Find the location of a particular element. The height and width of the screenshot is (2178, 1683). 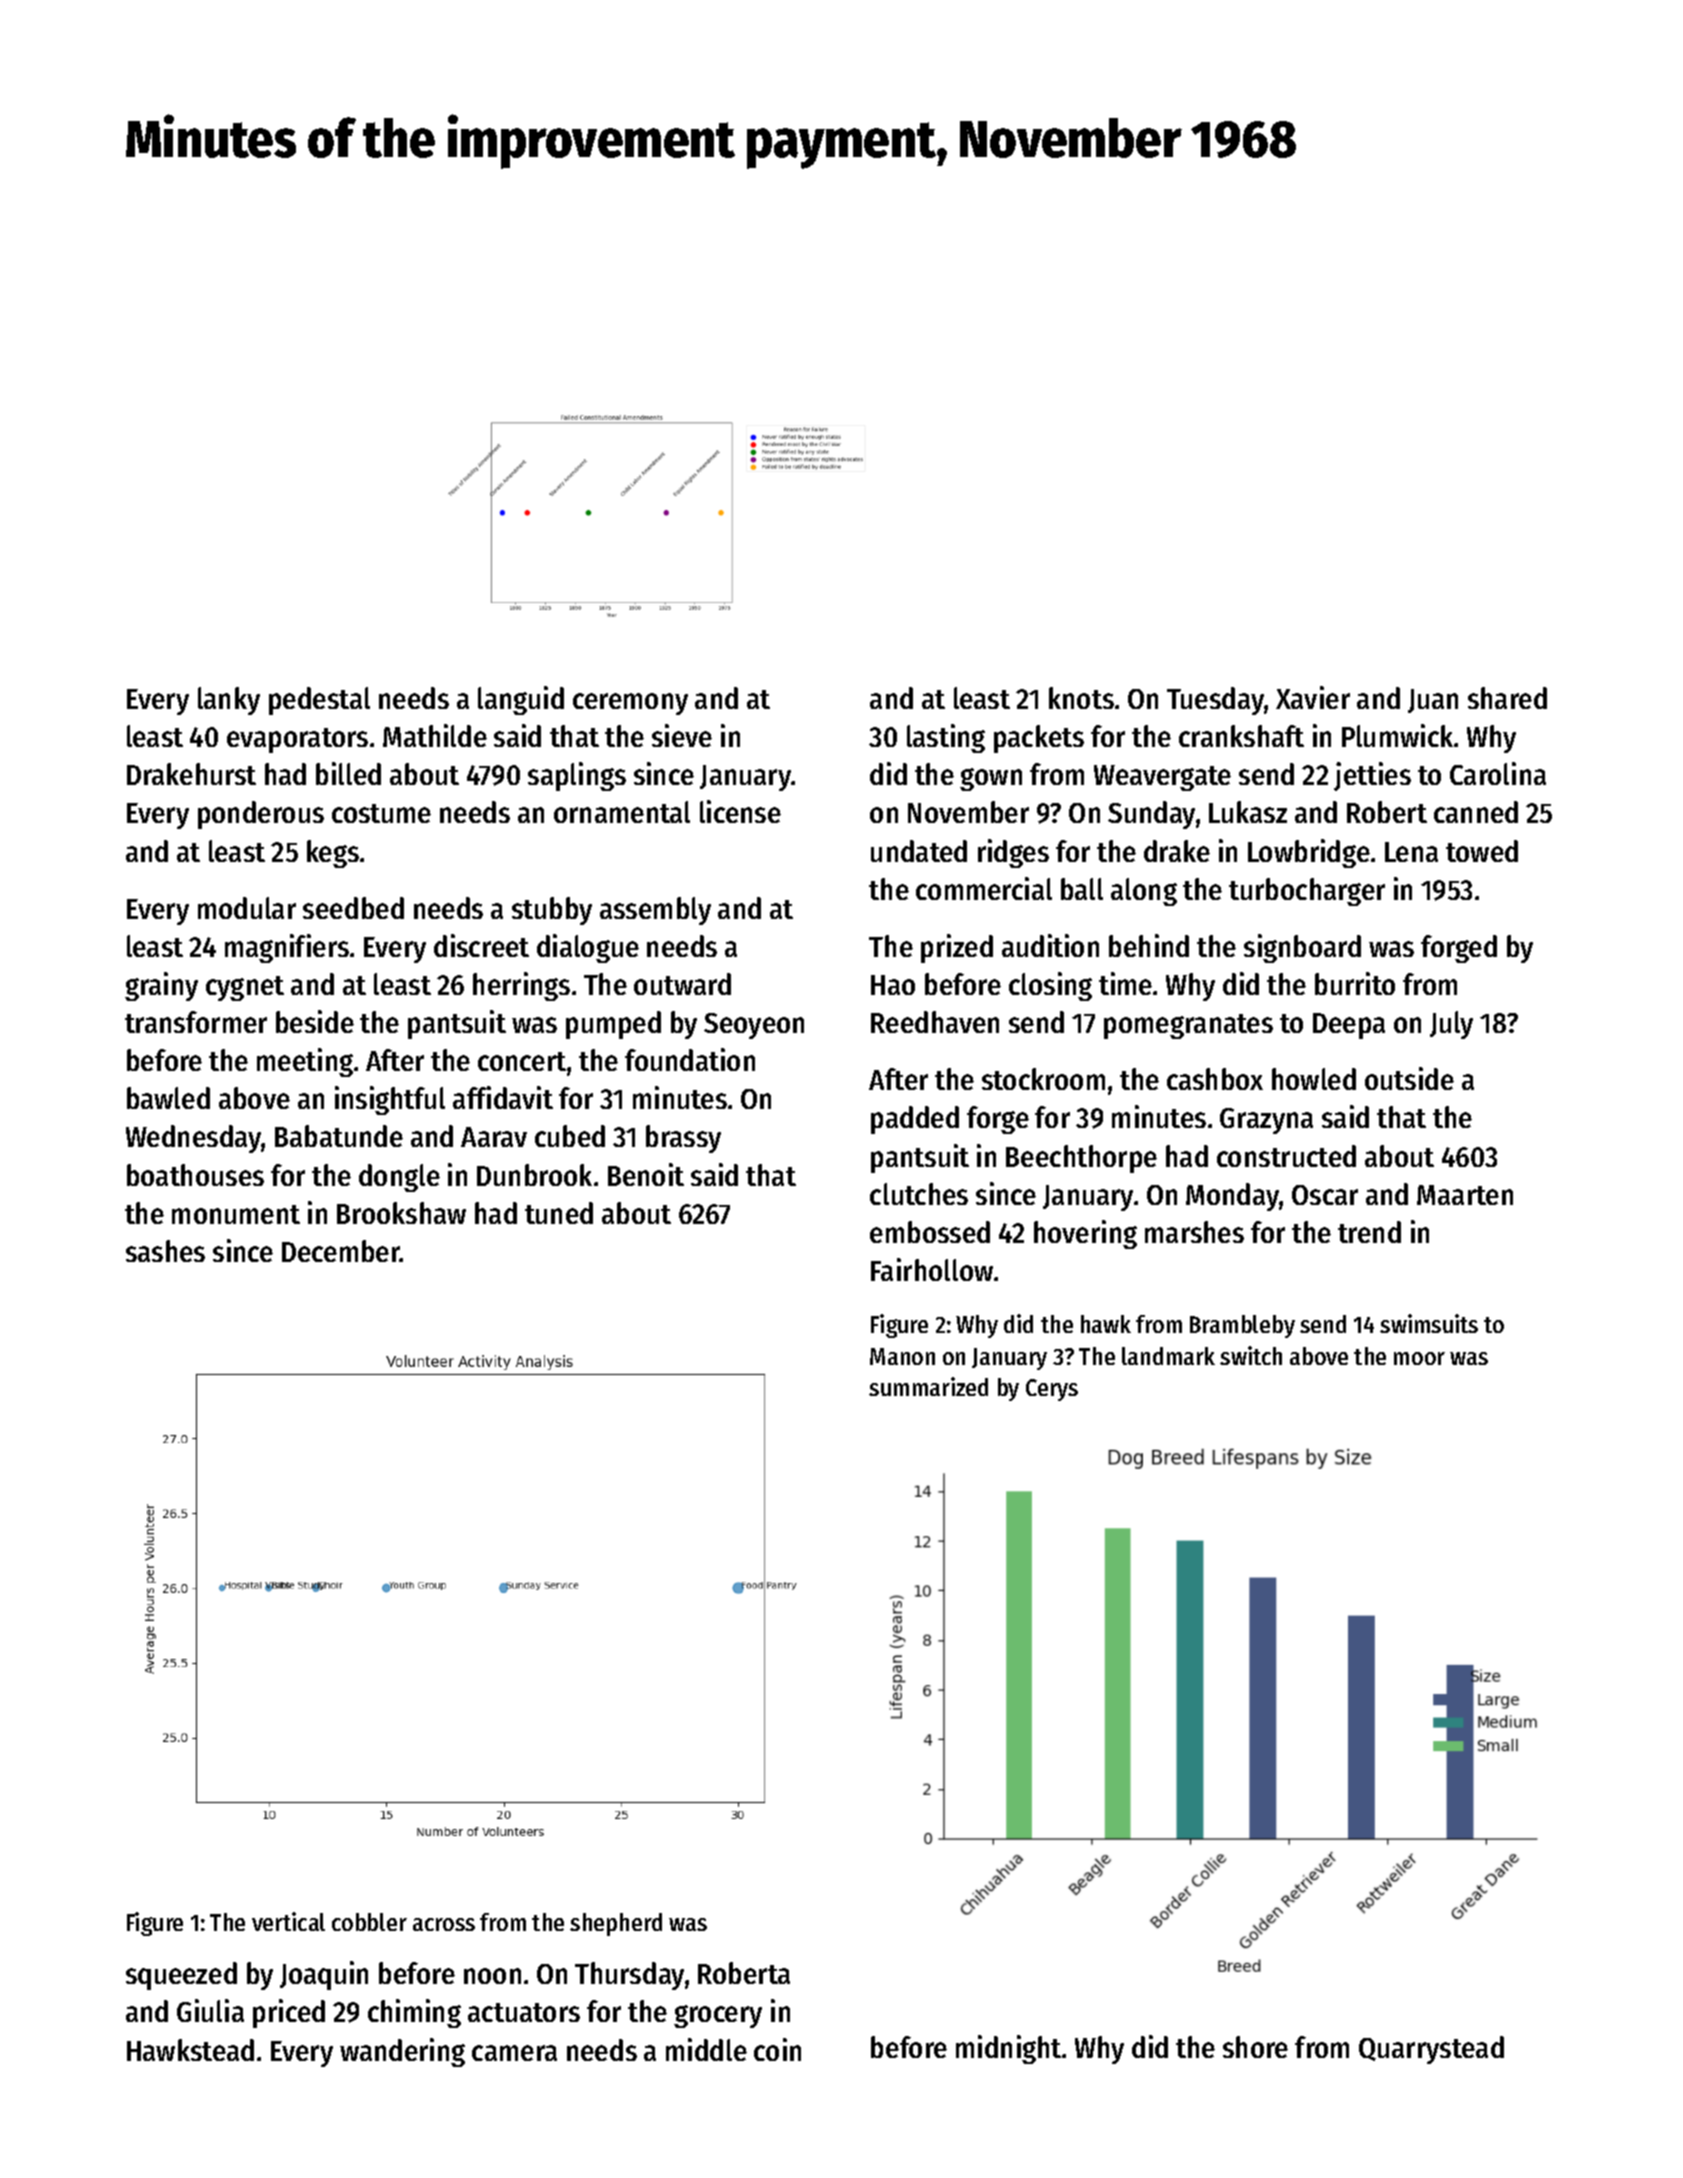

Brookshaw is located at coordinates (401, 1213).
